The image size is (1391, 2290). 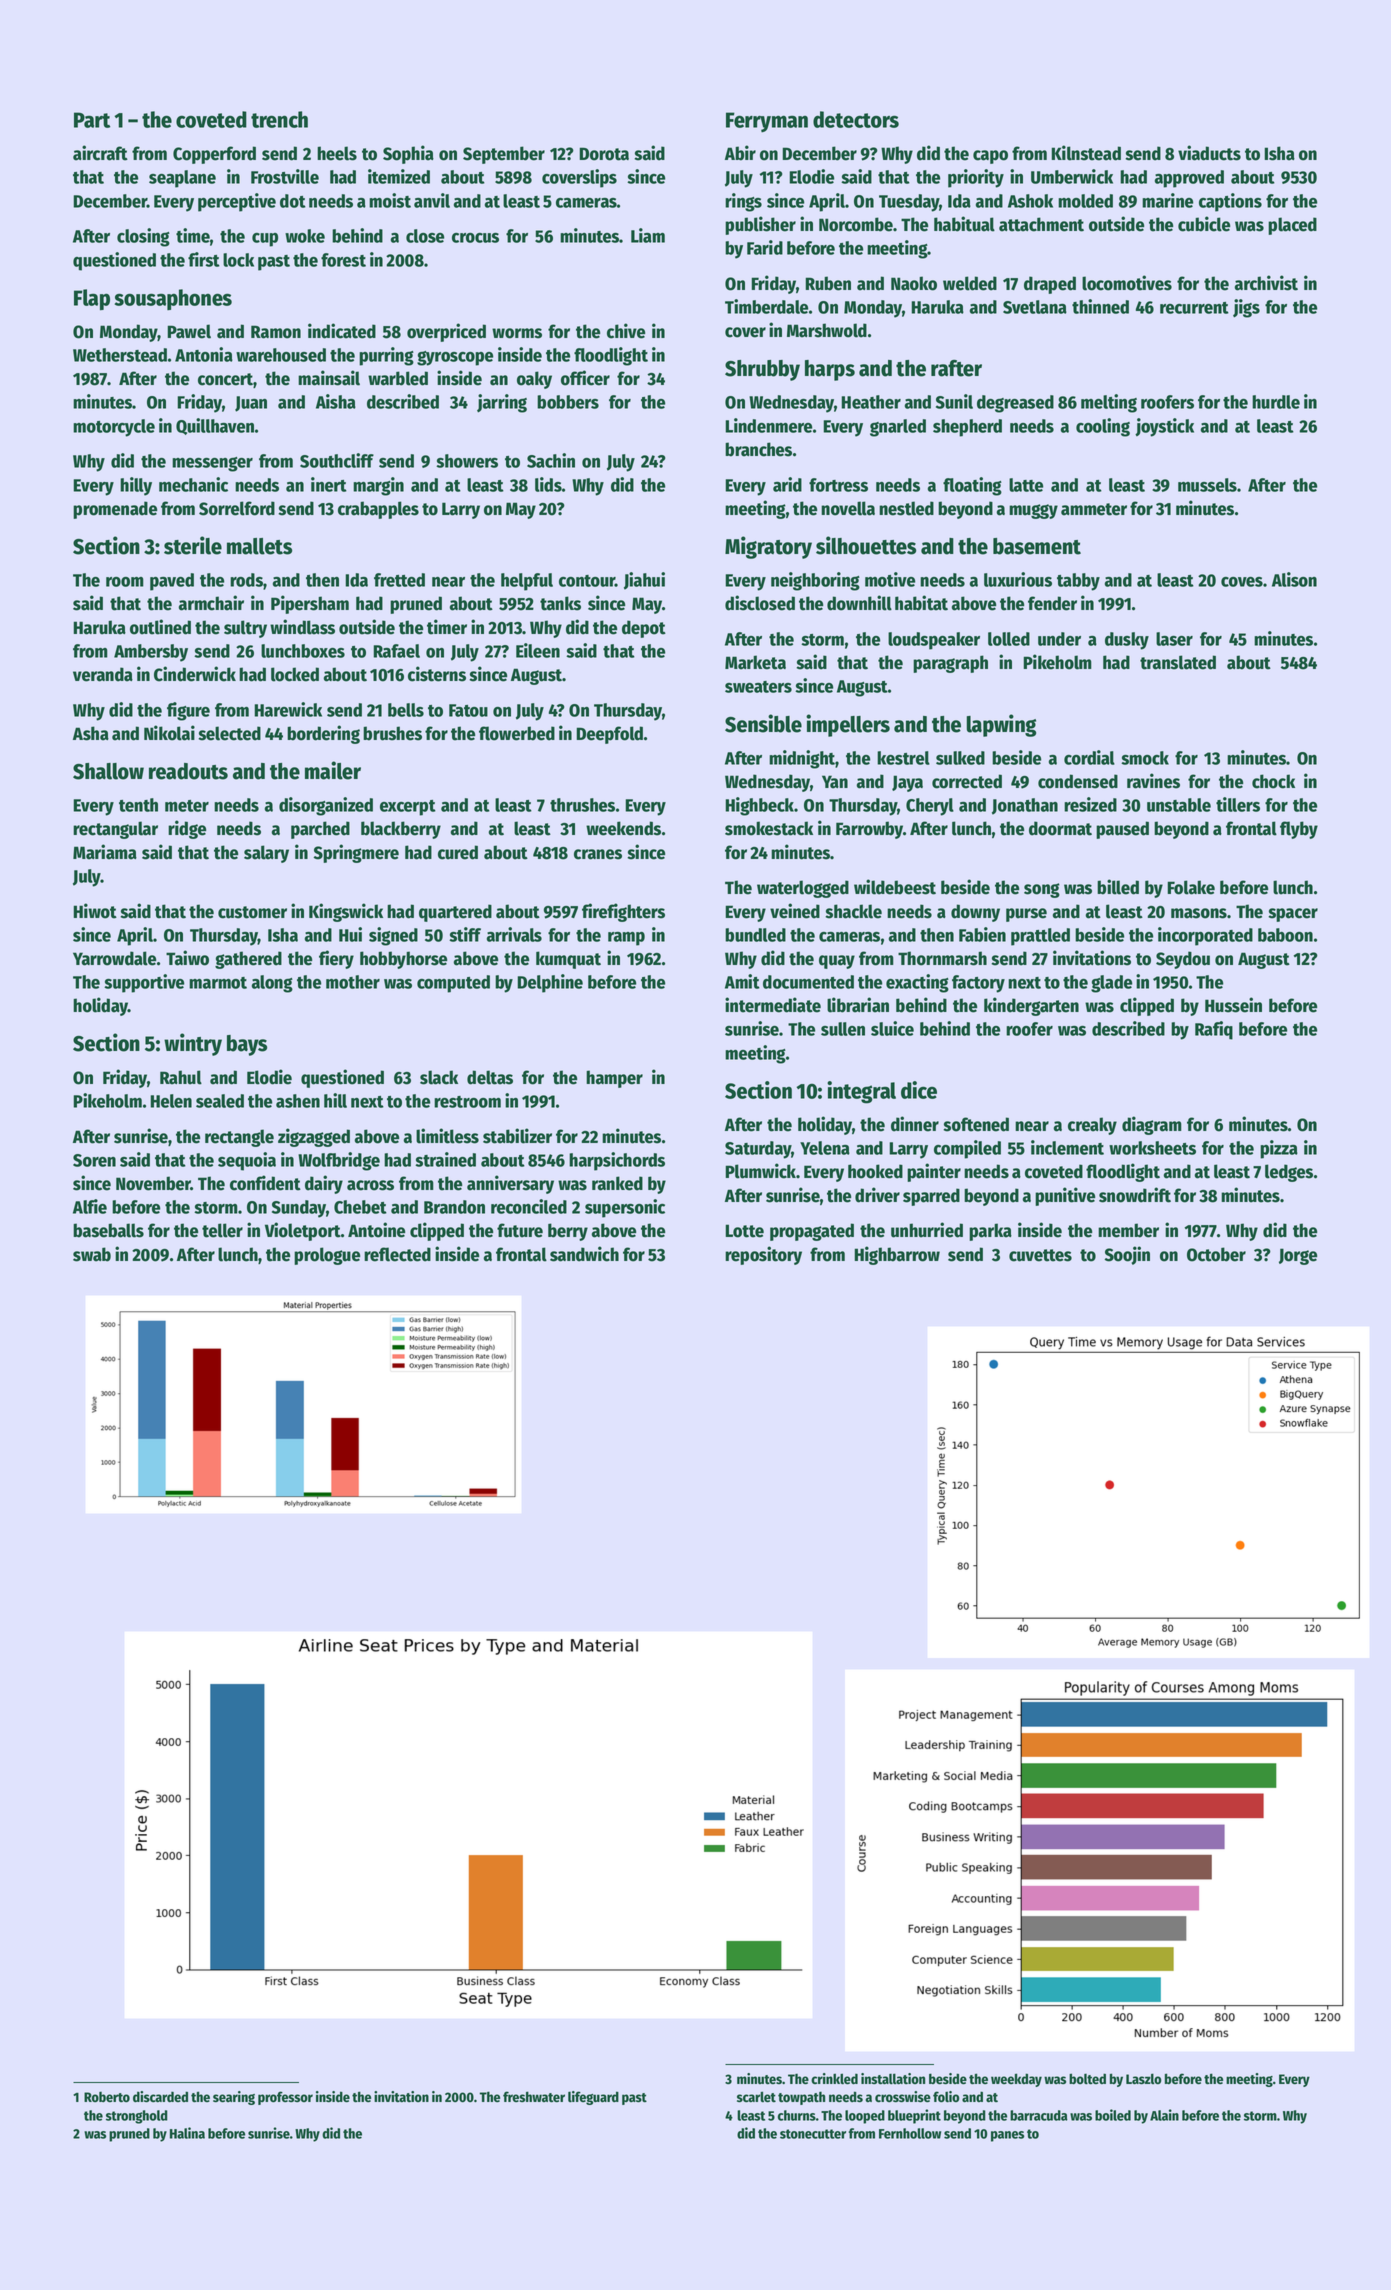 What do you see at coordinates (919, 1090) in the screenshot?
I see `dice` at bounding box center [919, 1090].
